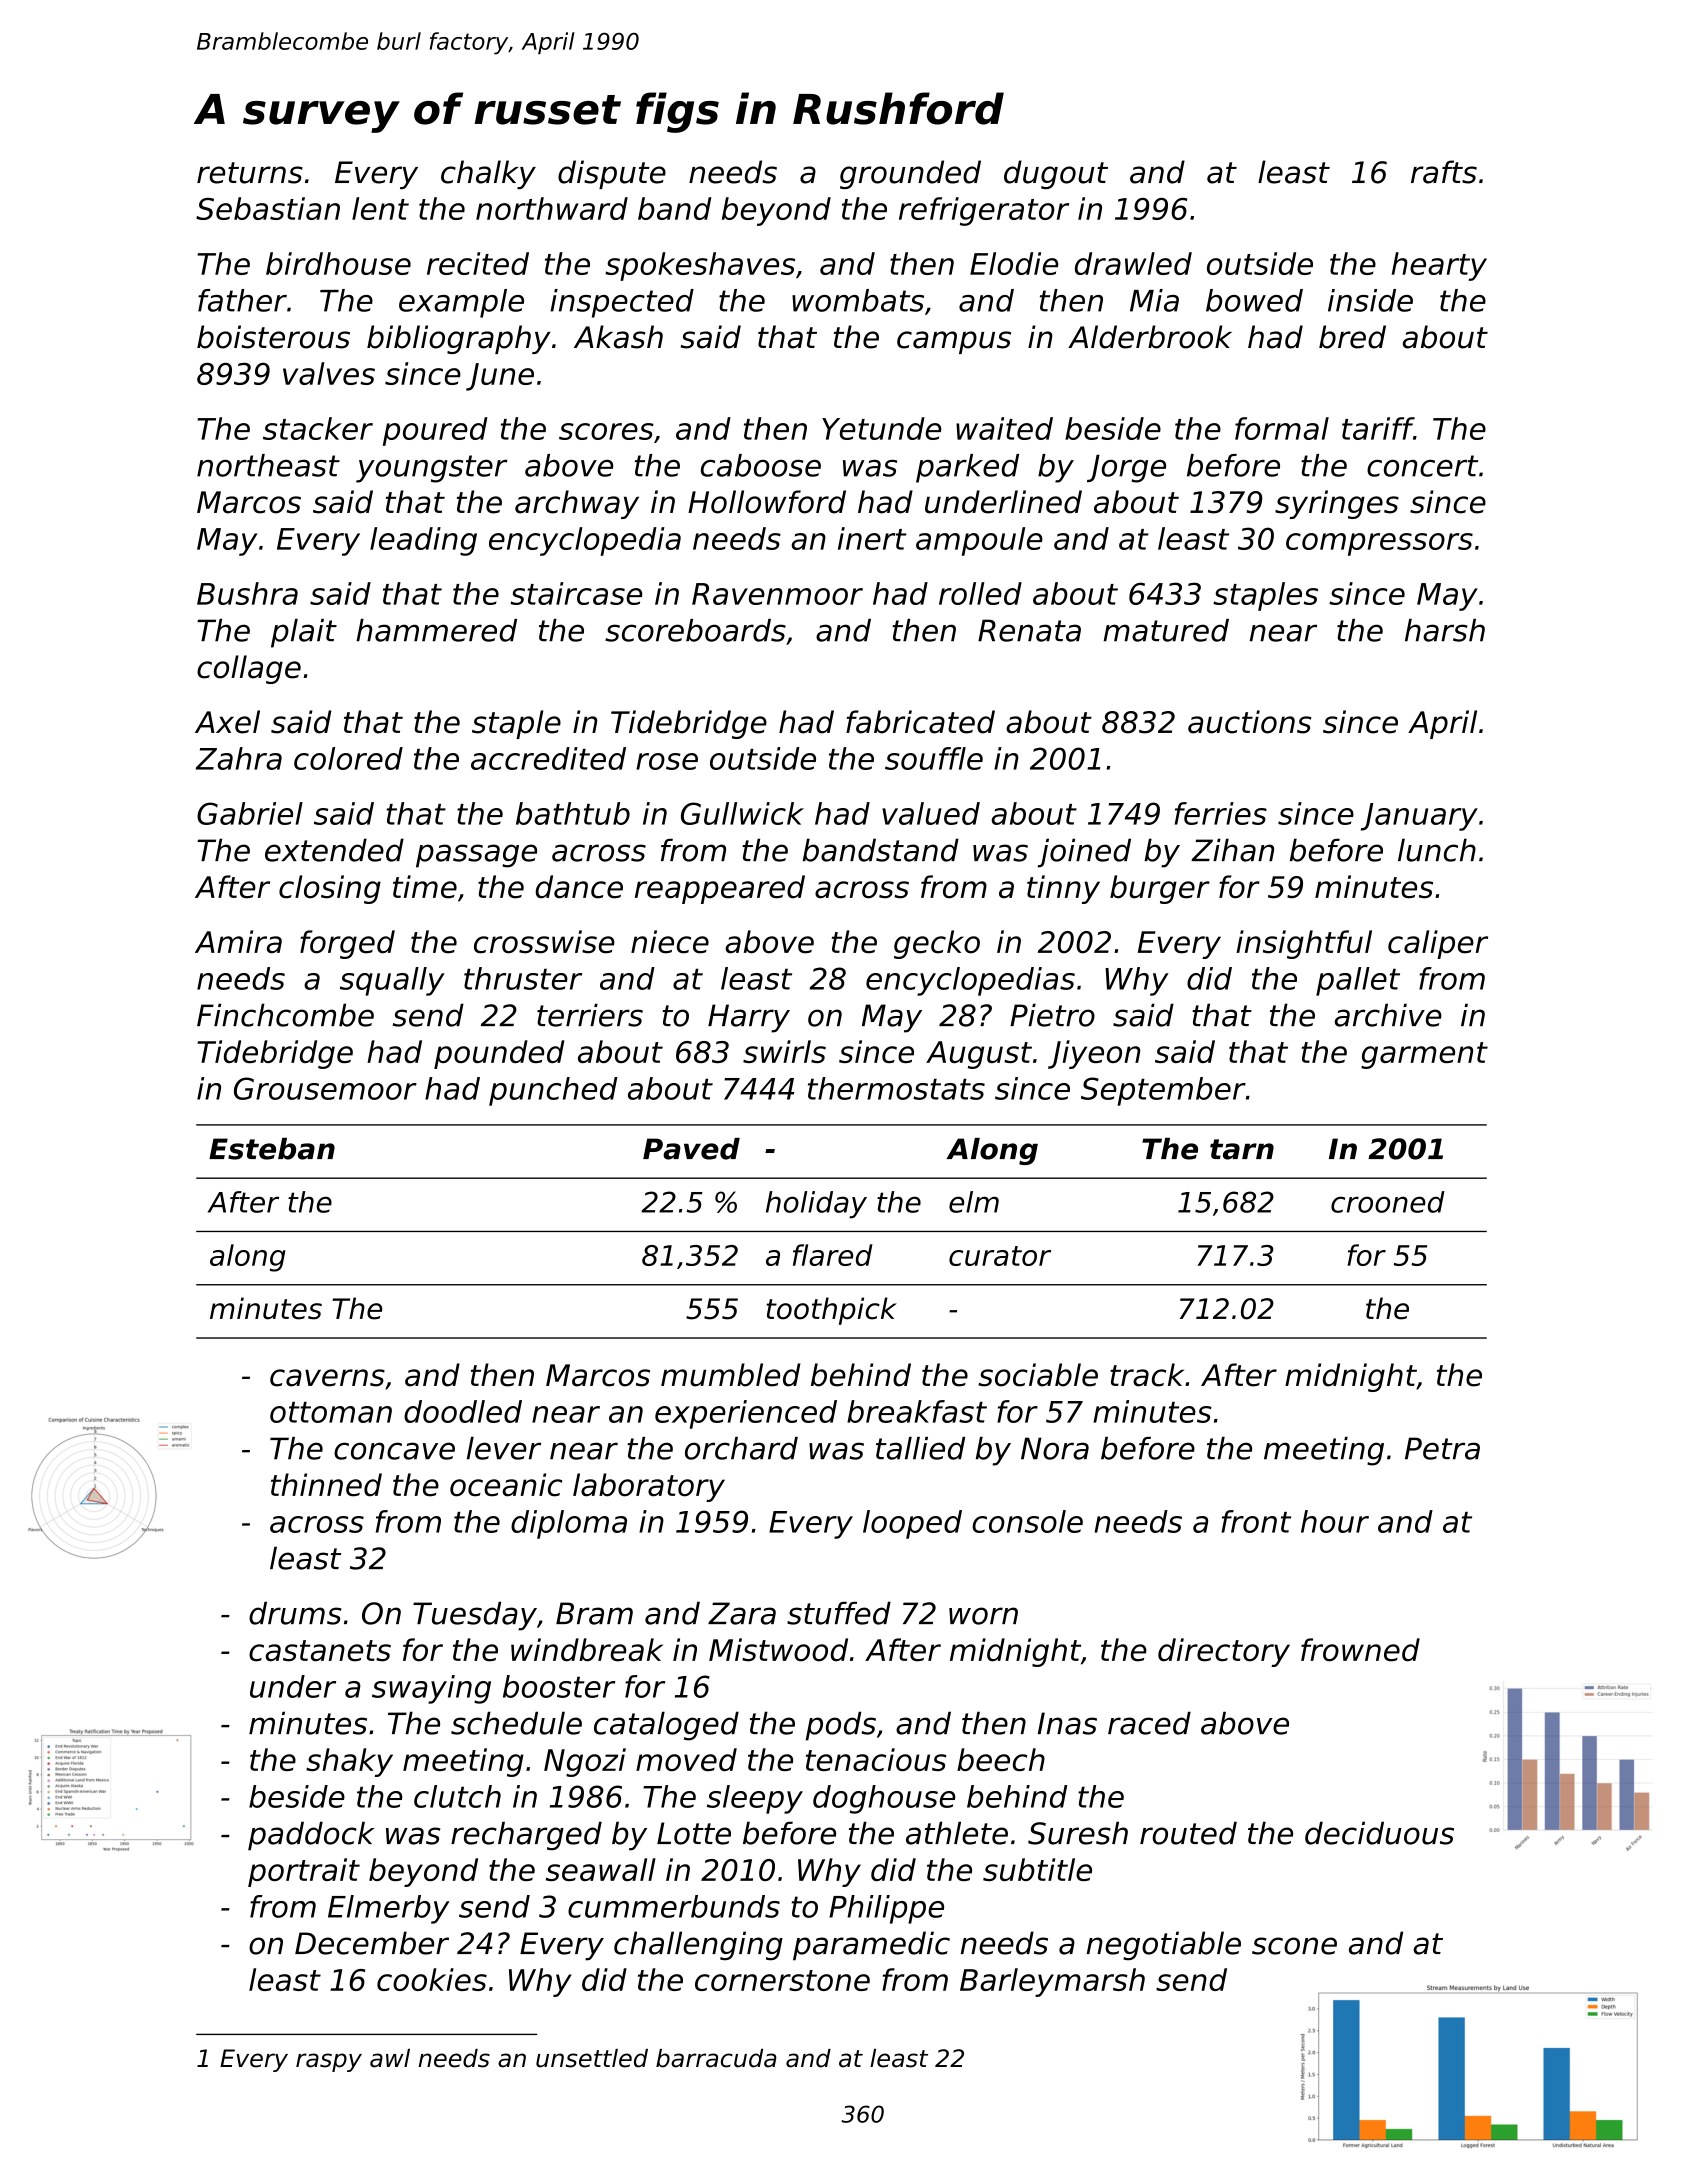  I want to click on souffle, so click(934, 758).
